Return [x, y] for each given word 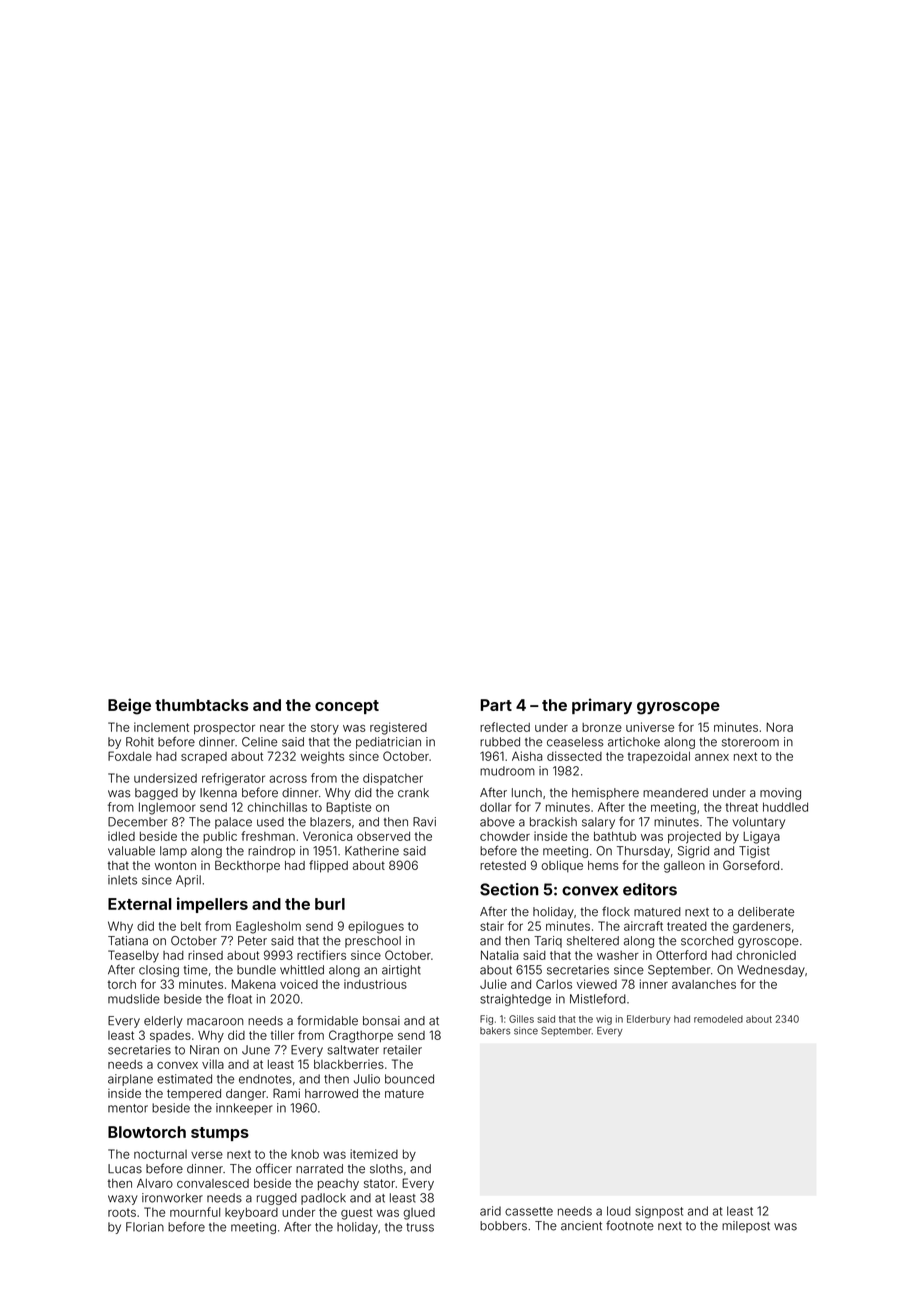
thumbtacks [202, 705]
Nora [779, 727]
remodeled [718, 1019]
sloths [386, 1169]
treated [687, 926]
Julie [493, 984]
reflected [505, 727]
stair [492, 926]
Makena [254, 984]
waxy [123, 1200]
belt [191, 926]
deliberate [766, 912]
